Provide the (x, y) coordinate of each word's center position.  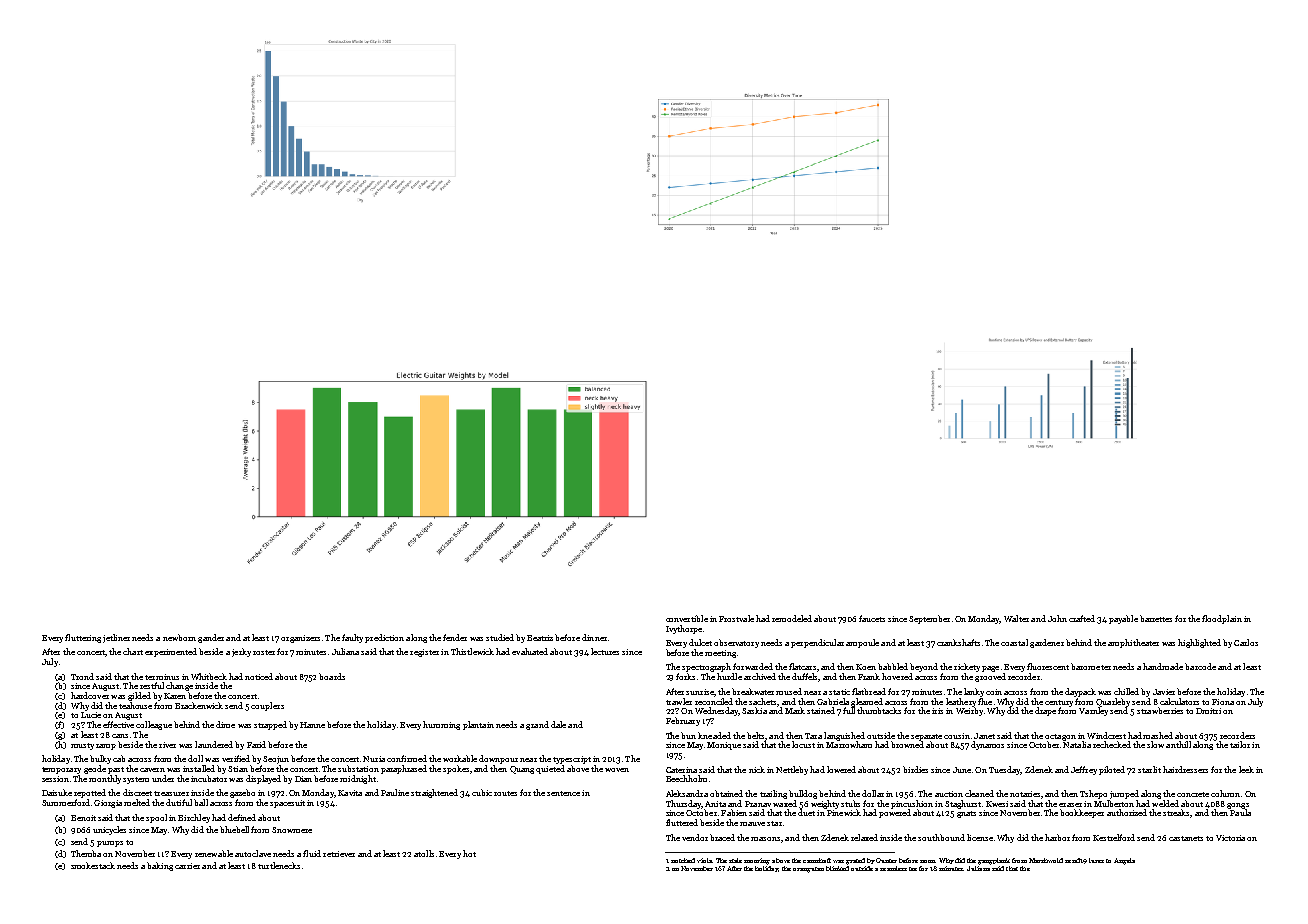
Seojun (276, 760)
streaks (1177, 813)
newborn (179, 637)
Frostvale (736, 618)
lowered (841, 769)
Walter (1016, 618)
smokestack (93, 865)
